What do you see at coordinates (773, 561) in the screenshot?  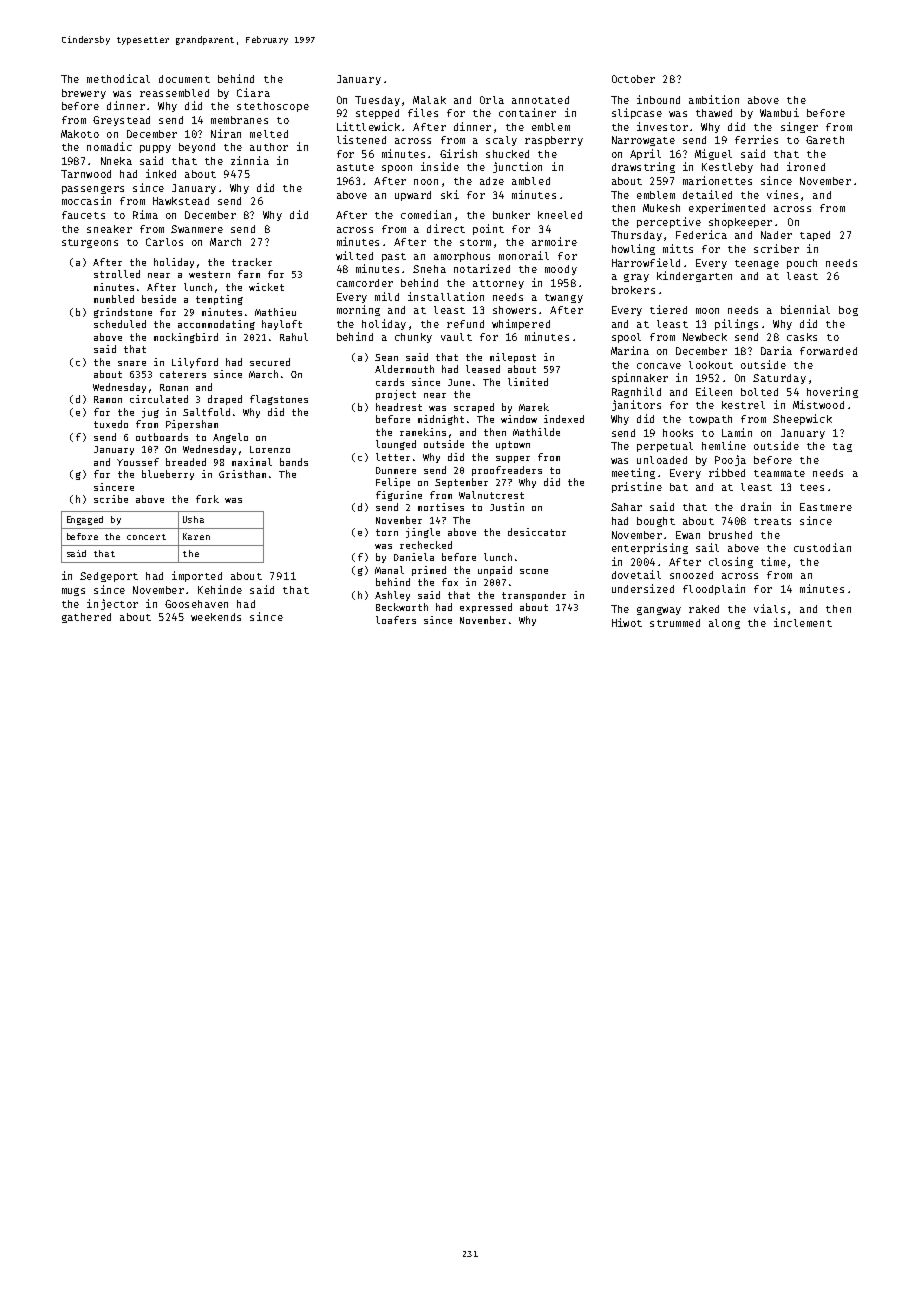 I see `time` at bounding box center [773, 561].
